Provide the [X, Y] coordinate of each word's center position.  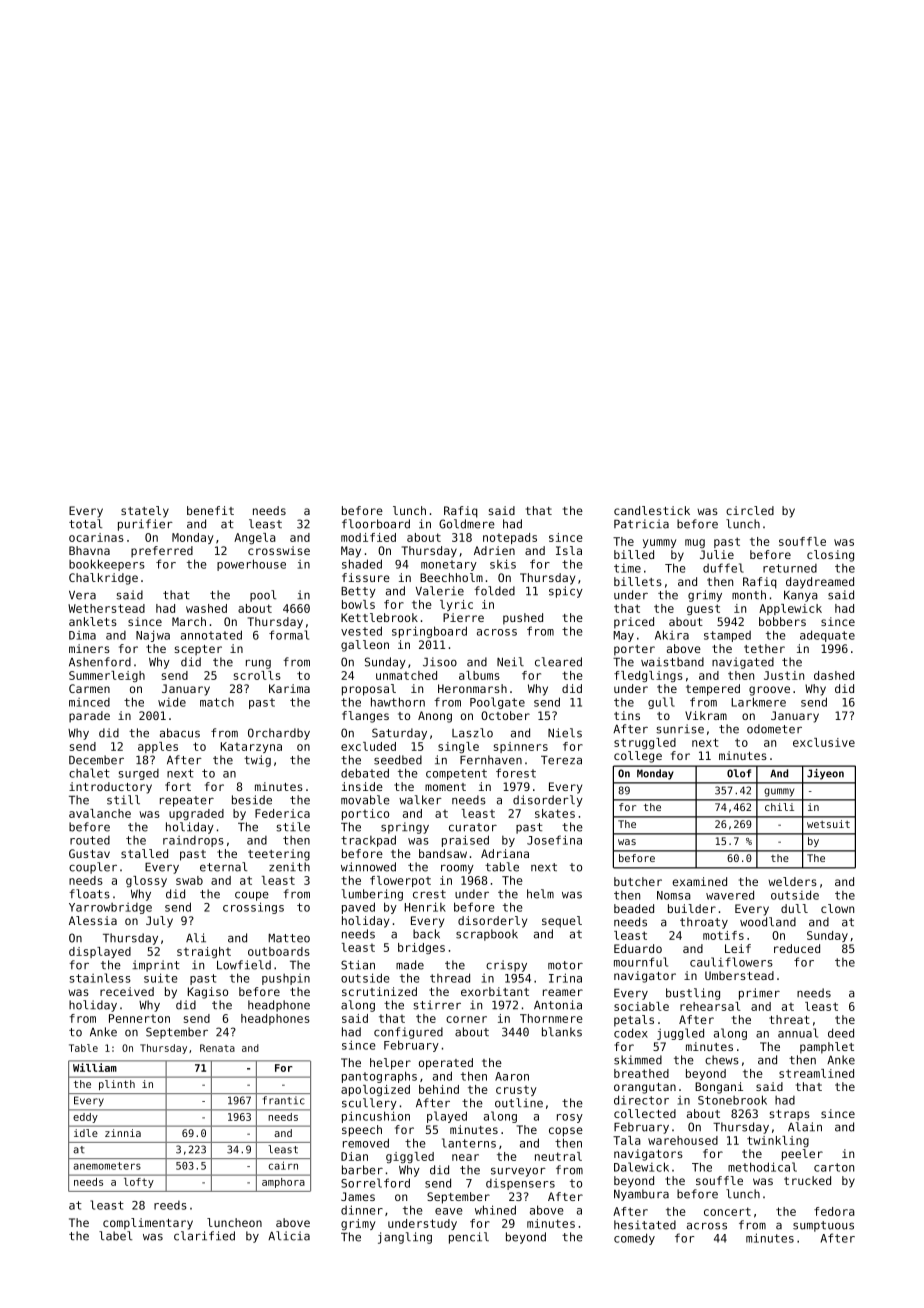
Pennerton [139, 1018]
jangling [405, 1238]
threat [789, 1019]
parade [89, 717]
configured [408, 1033]
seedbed [398, 760]
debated [365, 773]
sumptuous [823, 1226]
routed [90, 840]
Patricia [641, 524]
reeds [170, 1205]
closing [830, 556]
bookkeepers [107, 565]
